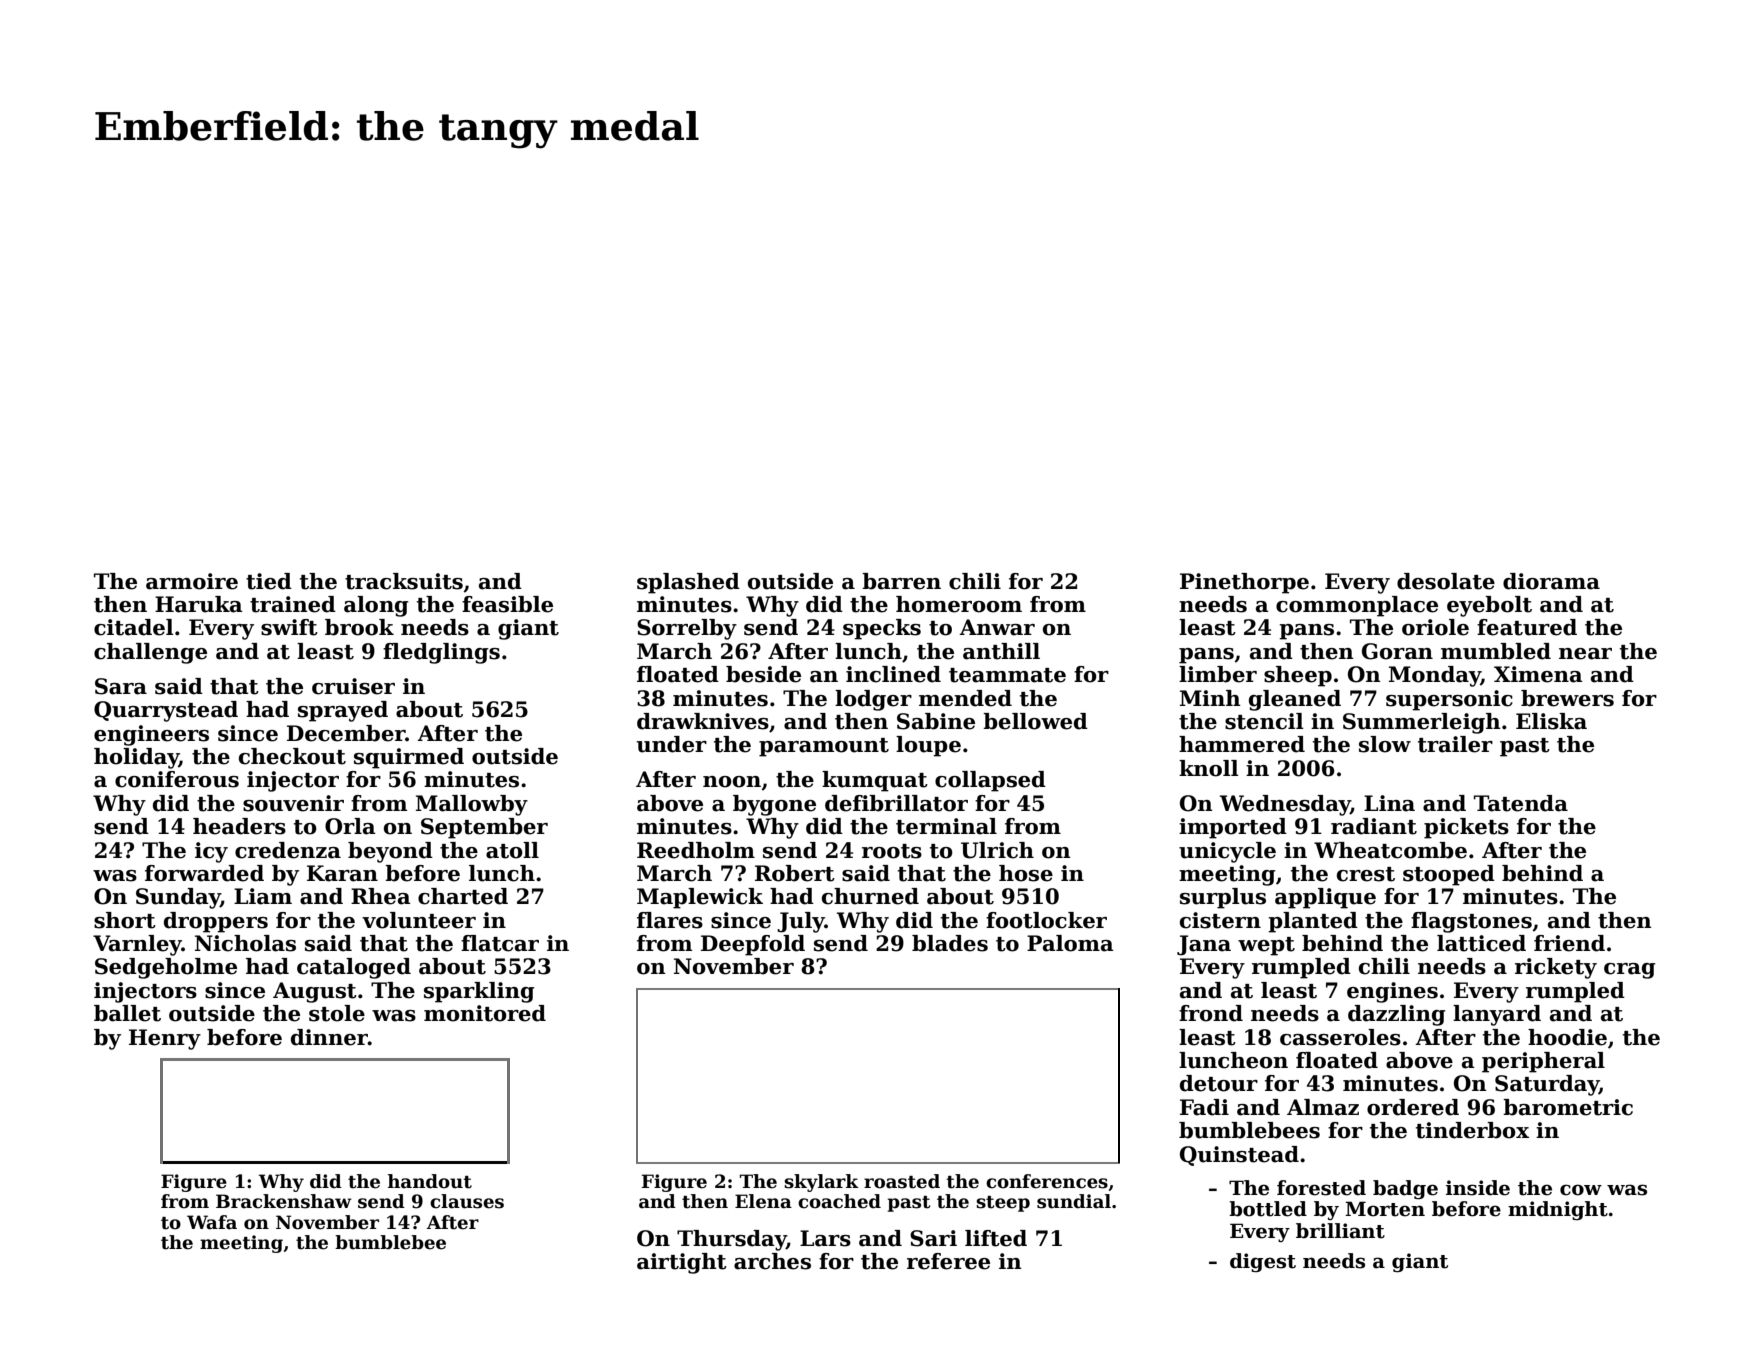 The image size is (1756, 1357). Describe the element at coordinates (893, 674) in the image. I see `inclined` at that location.
